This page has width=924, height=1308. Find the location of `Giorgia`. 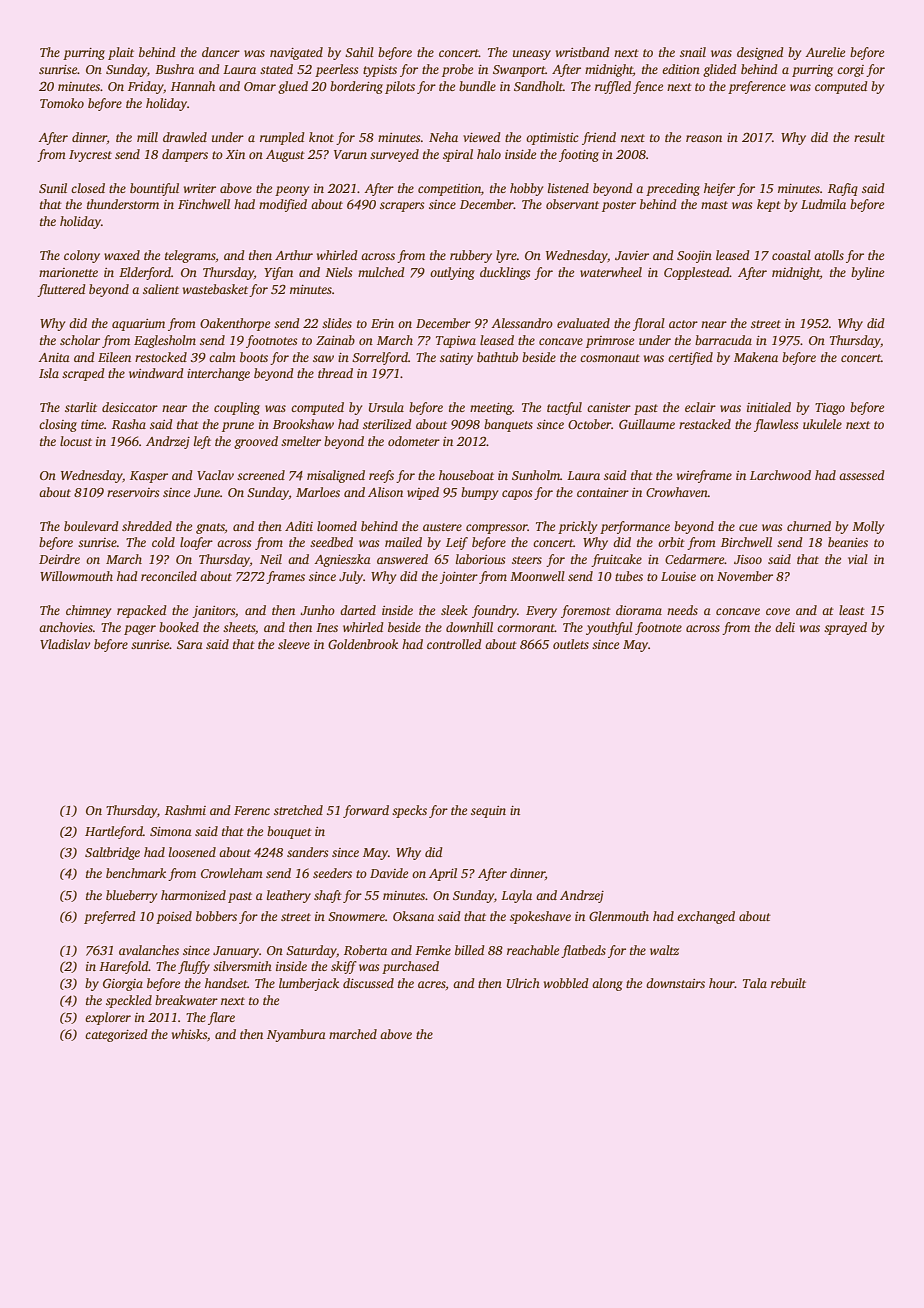

Giorgia is located at coordinates (123, 984).
